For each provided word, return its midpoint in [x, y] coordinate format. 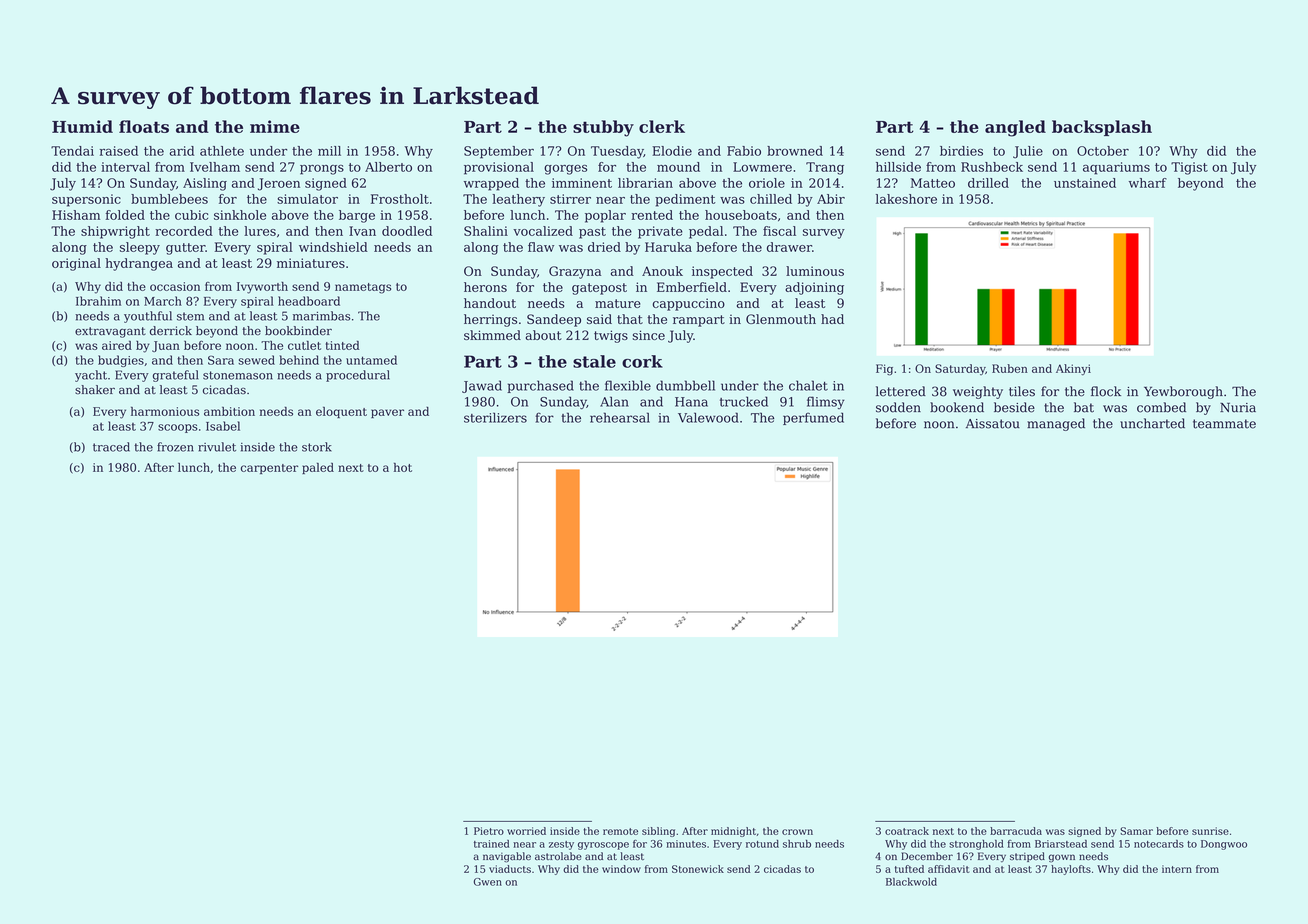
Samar [1136, 831]
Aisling [205, 184]
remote [620, 831]
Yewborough [1183, 392]
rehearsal [620, 417]
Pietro [489, 831]
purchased [540, 386]
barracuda [1016, 831]
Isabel [223, 426]
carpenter [269, 469]
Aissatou [993, 424]
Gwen [488, 882]
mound [678, 167]
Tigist [1189, 168]
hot [403, 467]
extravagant [110, 332]
